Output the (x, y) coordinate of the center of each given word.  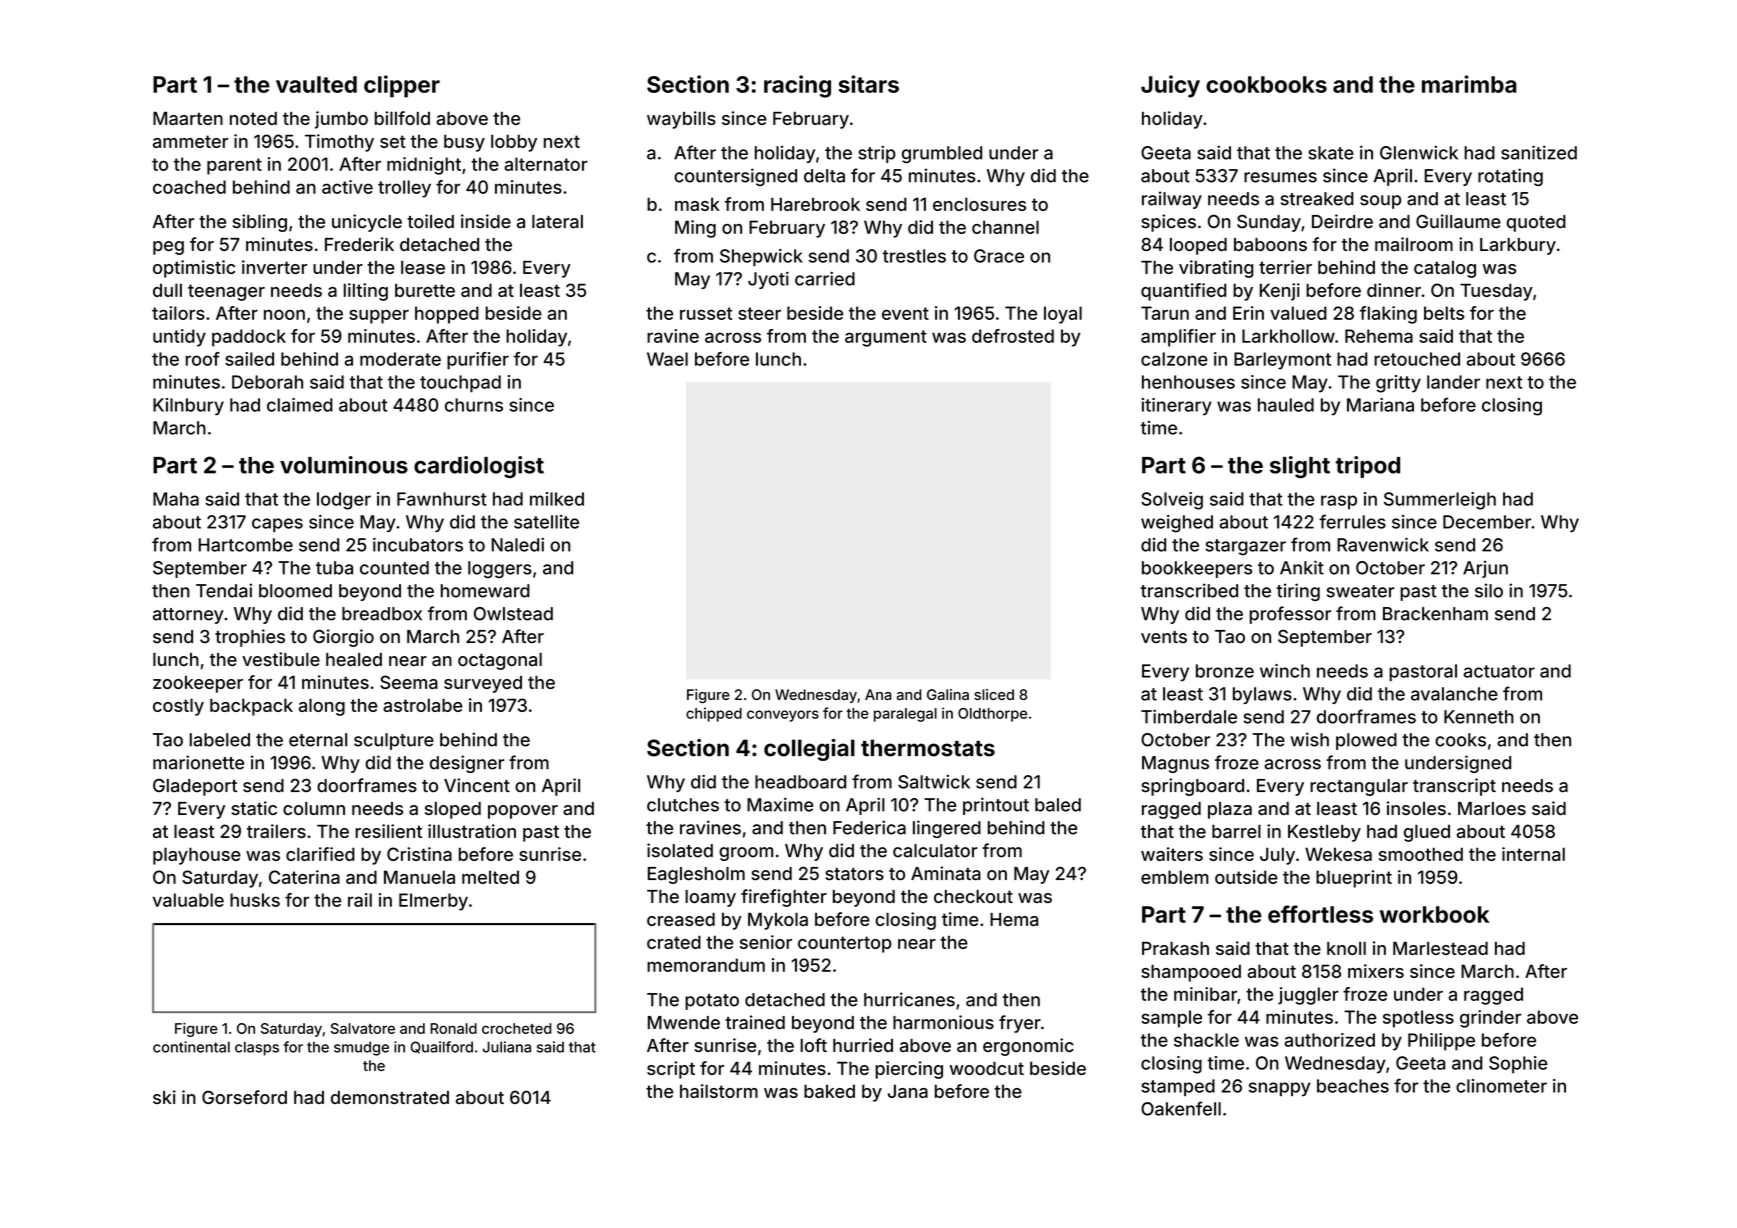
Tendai (224, 590)
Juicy (1170, 86)
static (254, 808)
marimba (1469, 84)
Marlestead (1440, 948)
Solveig (1172, 501)
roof (203, 359)
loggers (500, 569)
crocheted (517, 1028)
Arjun (1485, 569)
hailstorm (719, 1091)
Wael (667, 359)
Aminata (946, 873)
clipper (402, 86)
